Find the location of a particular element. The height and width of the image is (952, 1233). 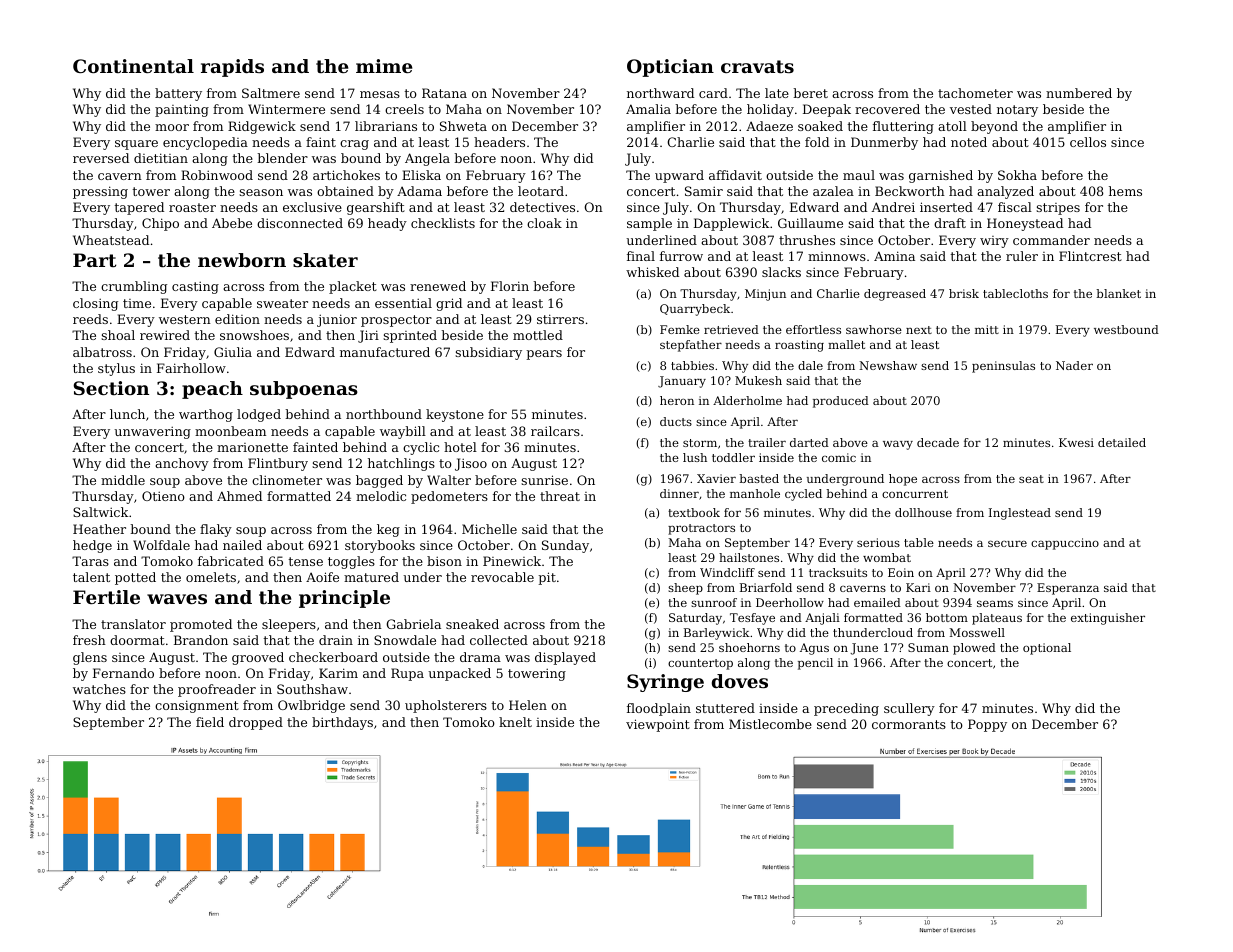

viewpoint is located at coordinates (658, 725).
